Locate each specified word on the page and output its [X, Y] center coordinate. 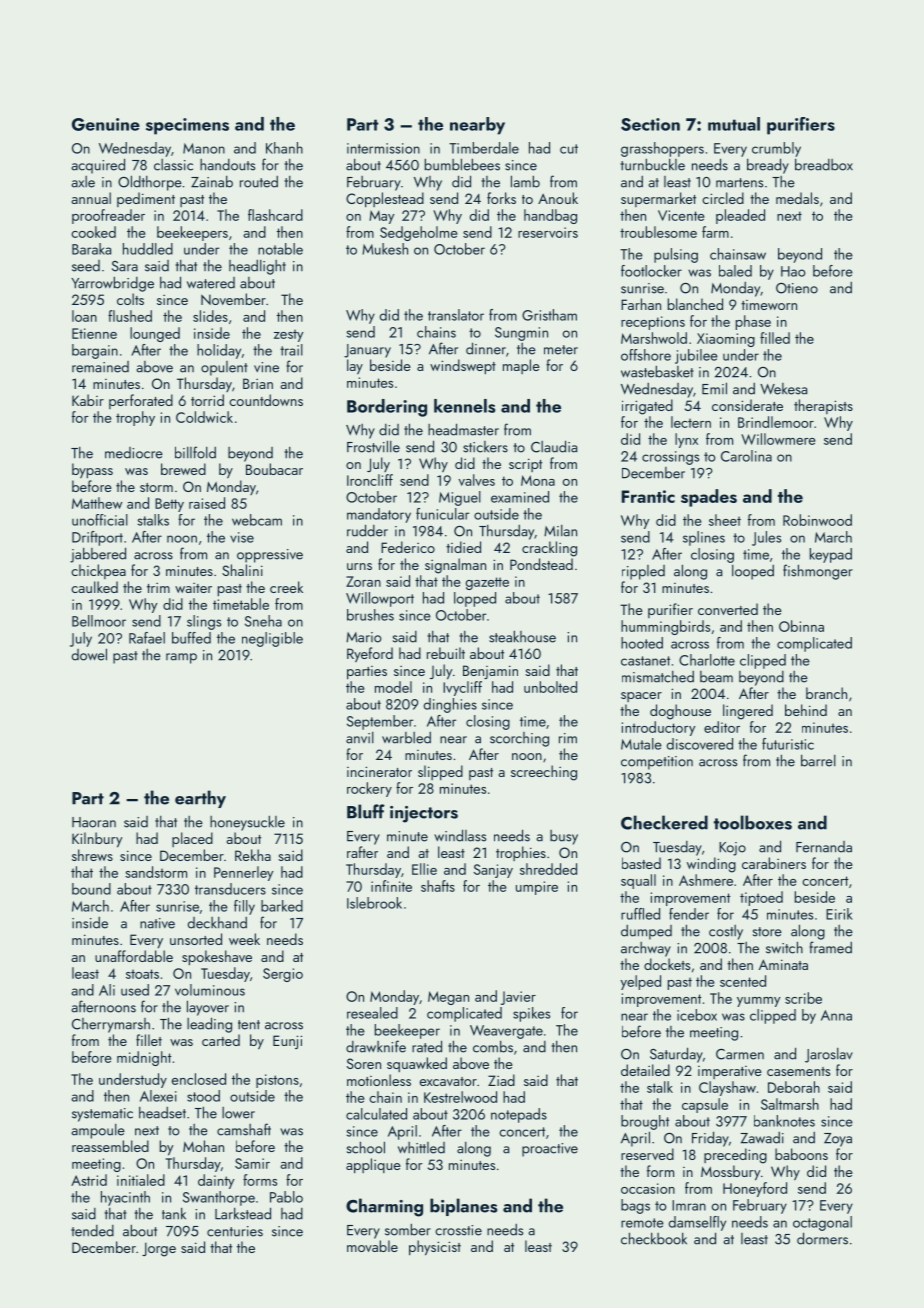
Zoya [838, 1140]
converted [728, 609]
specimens [187, 126]
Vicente [681, 215]
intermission [383, 148]
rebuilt [446, 653]
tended [92, 1231]
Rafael [147, 638]
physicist [435, 1248]
